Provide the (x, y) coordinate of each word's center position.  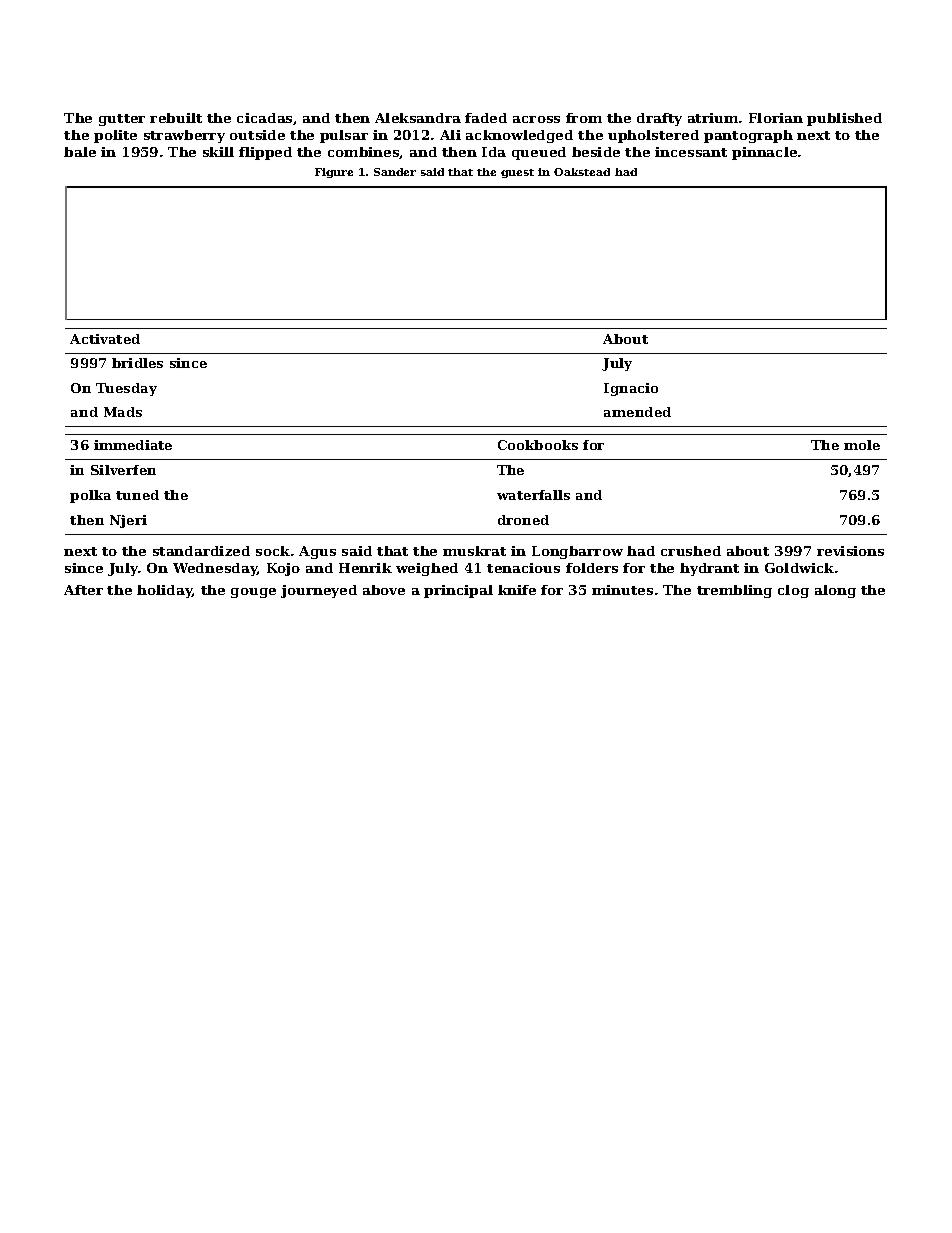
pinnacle (764, 153)
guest (517, 173)
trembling (734, 591)
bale (80, 152)
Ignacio (631, 389)
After (83, 590)
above (384, 590)
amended (637, 412)
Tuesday (126, 389)
